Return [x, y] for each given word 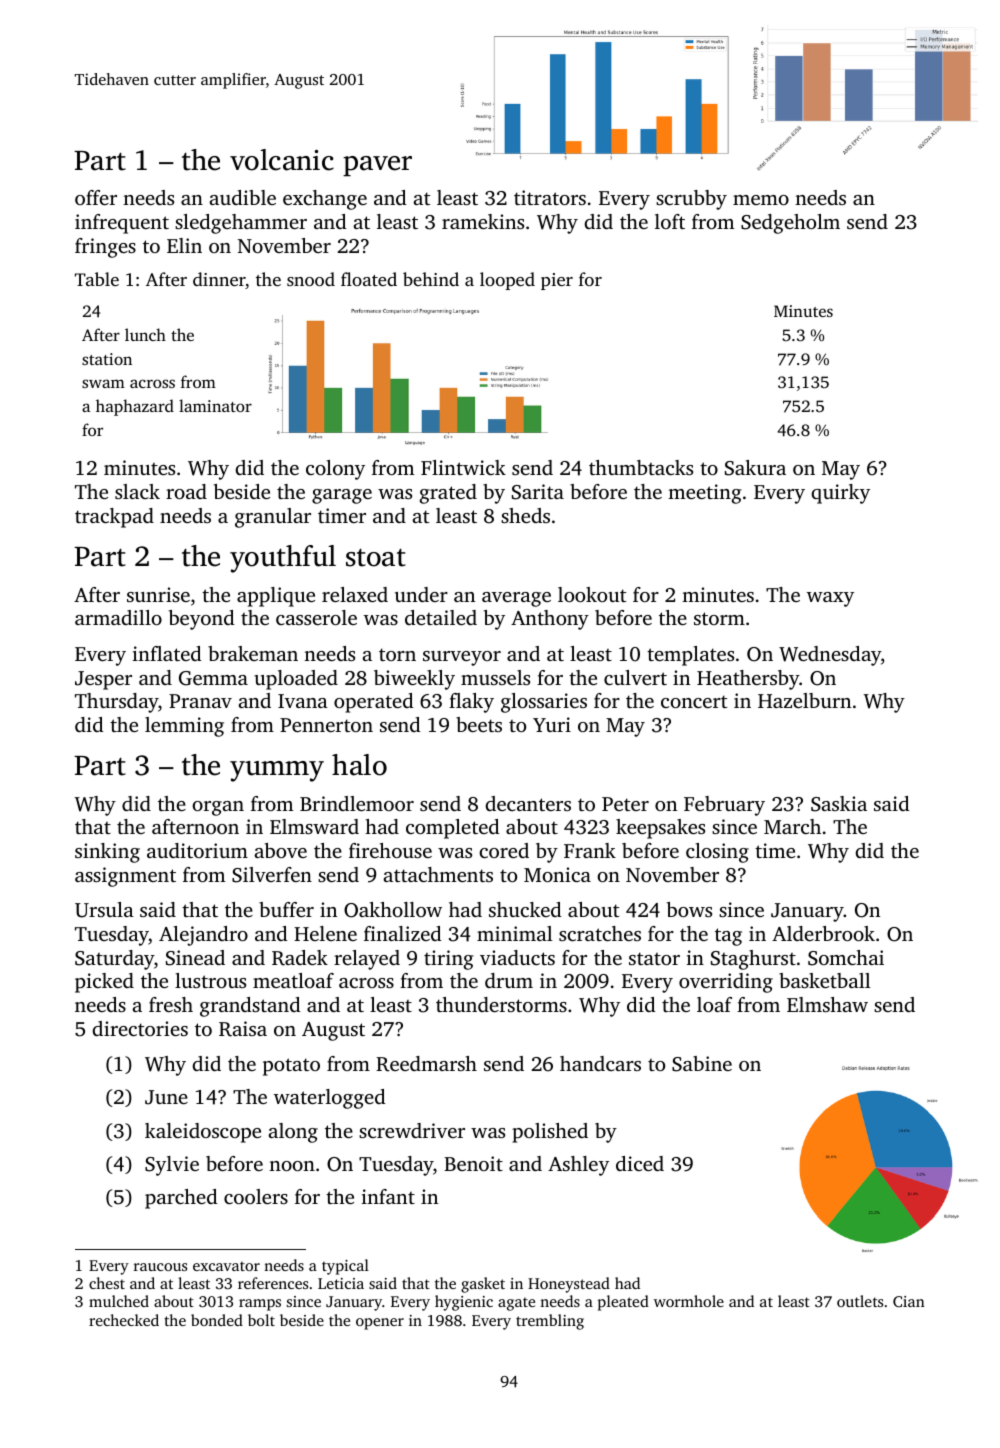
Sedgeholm [790, 224]
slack [137, 491]
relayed [367, 960]
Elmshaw [827, 1004]
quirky [840, 494]
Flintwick [463, 467]
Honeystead [569, 1285]
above [280, 850]
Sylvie [172, 1166]
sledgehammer [241, 224]
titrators [550, 197]
